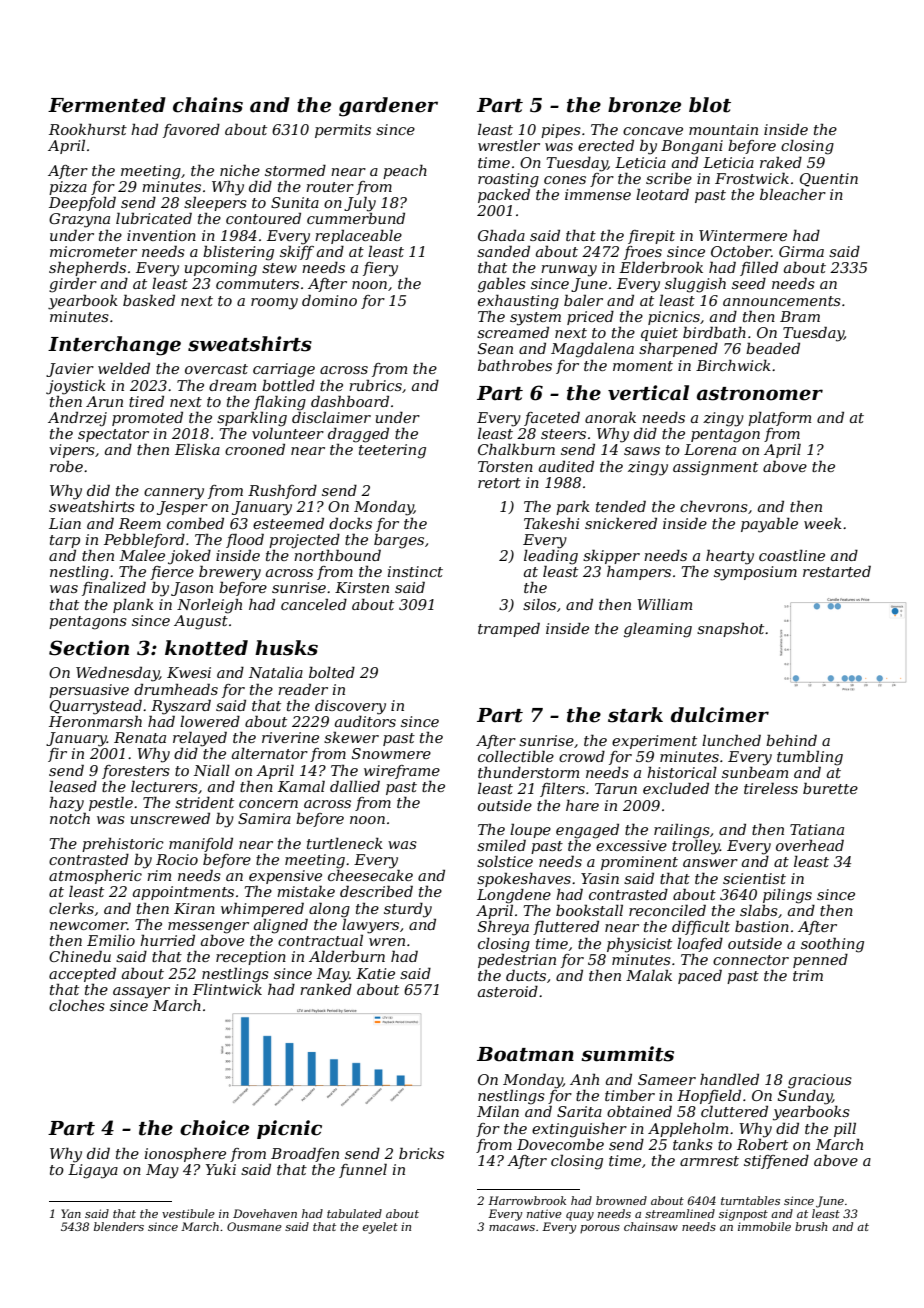  What do you see at coordinates (600, 1229) in the screenshot?
I see `porous` at bounding box center [600, 1229].
